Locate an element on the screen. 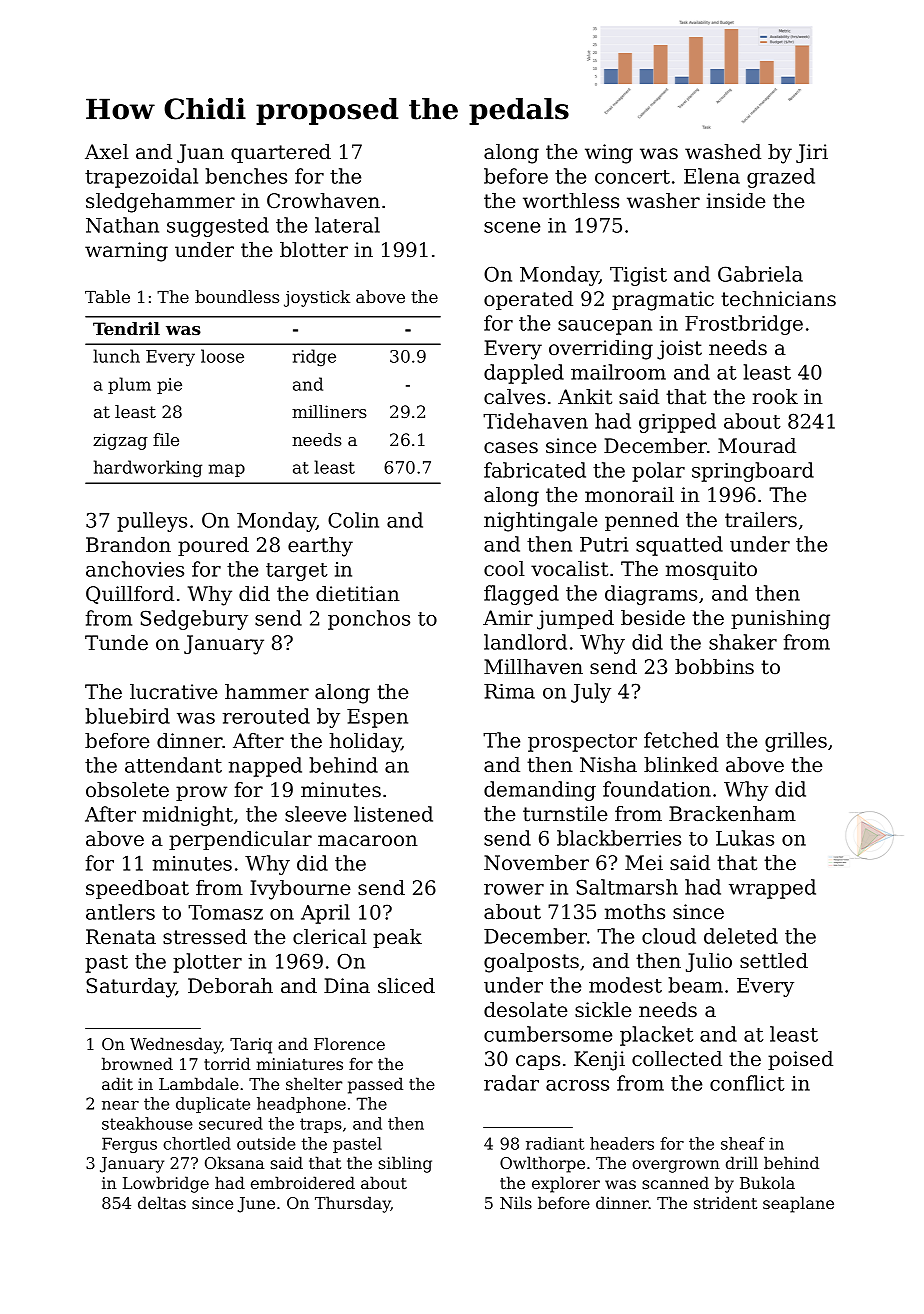 This screenshot has height=1314, width=924. deltas is located at coordinates (162, 1202).
